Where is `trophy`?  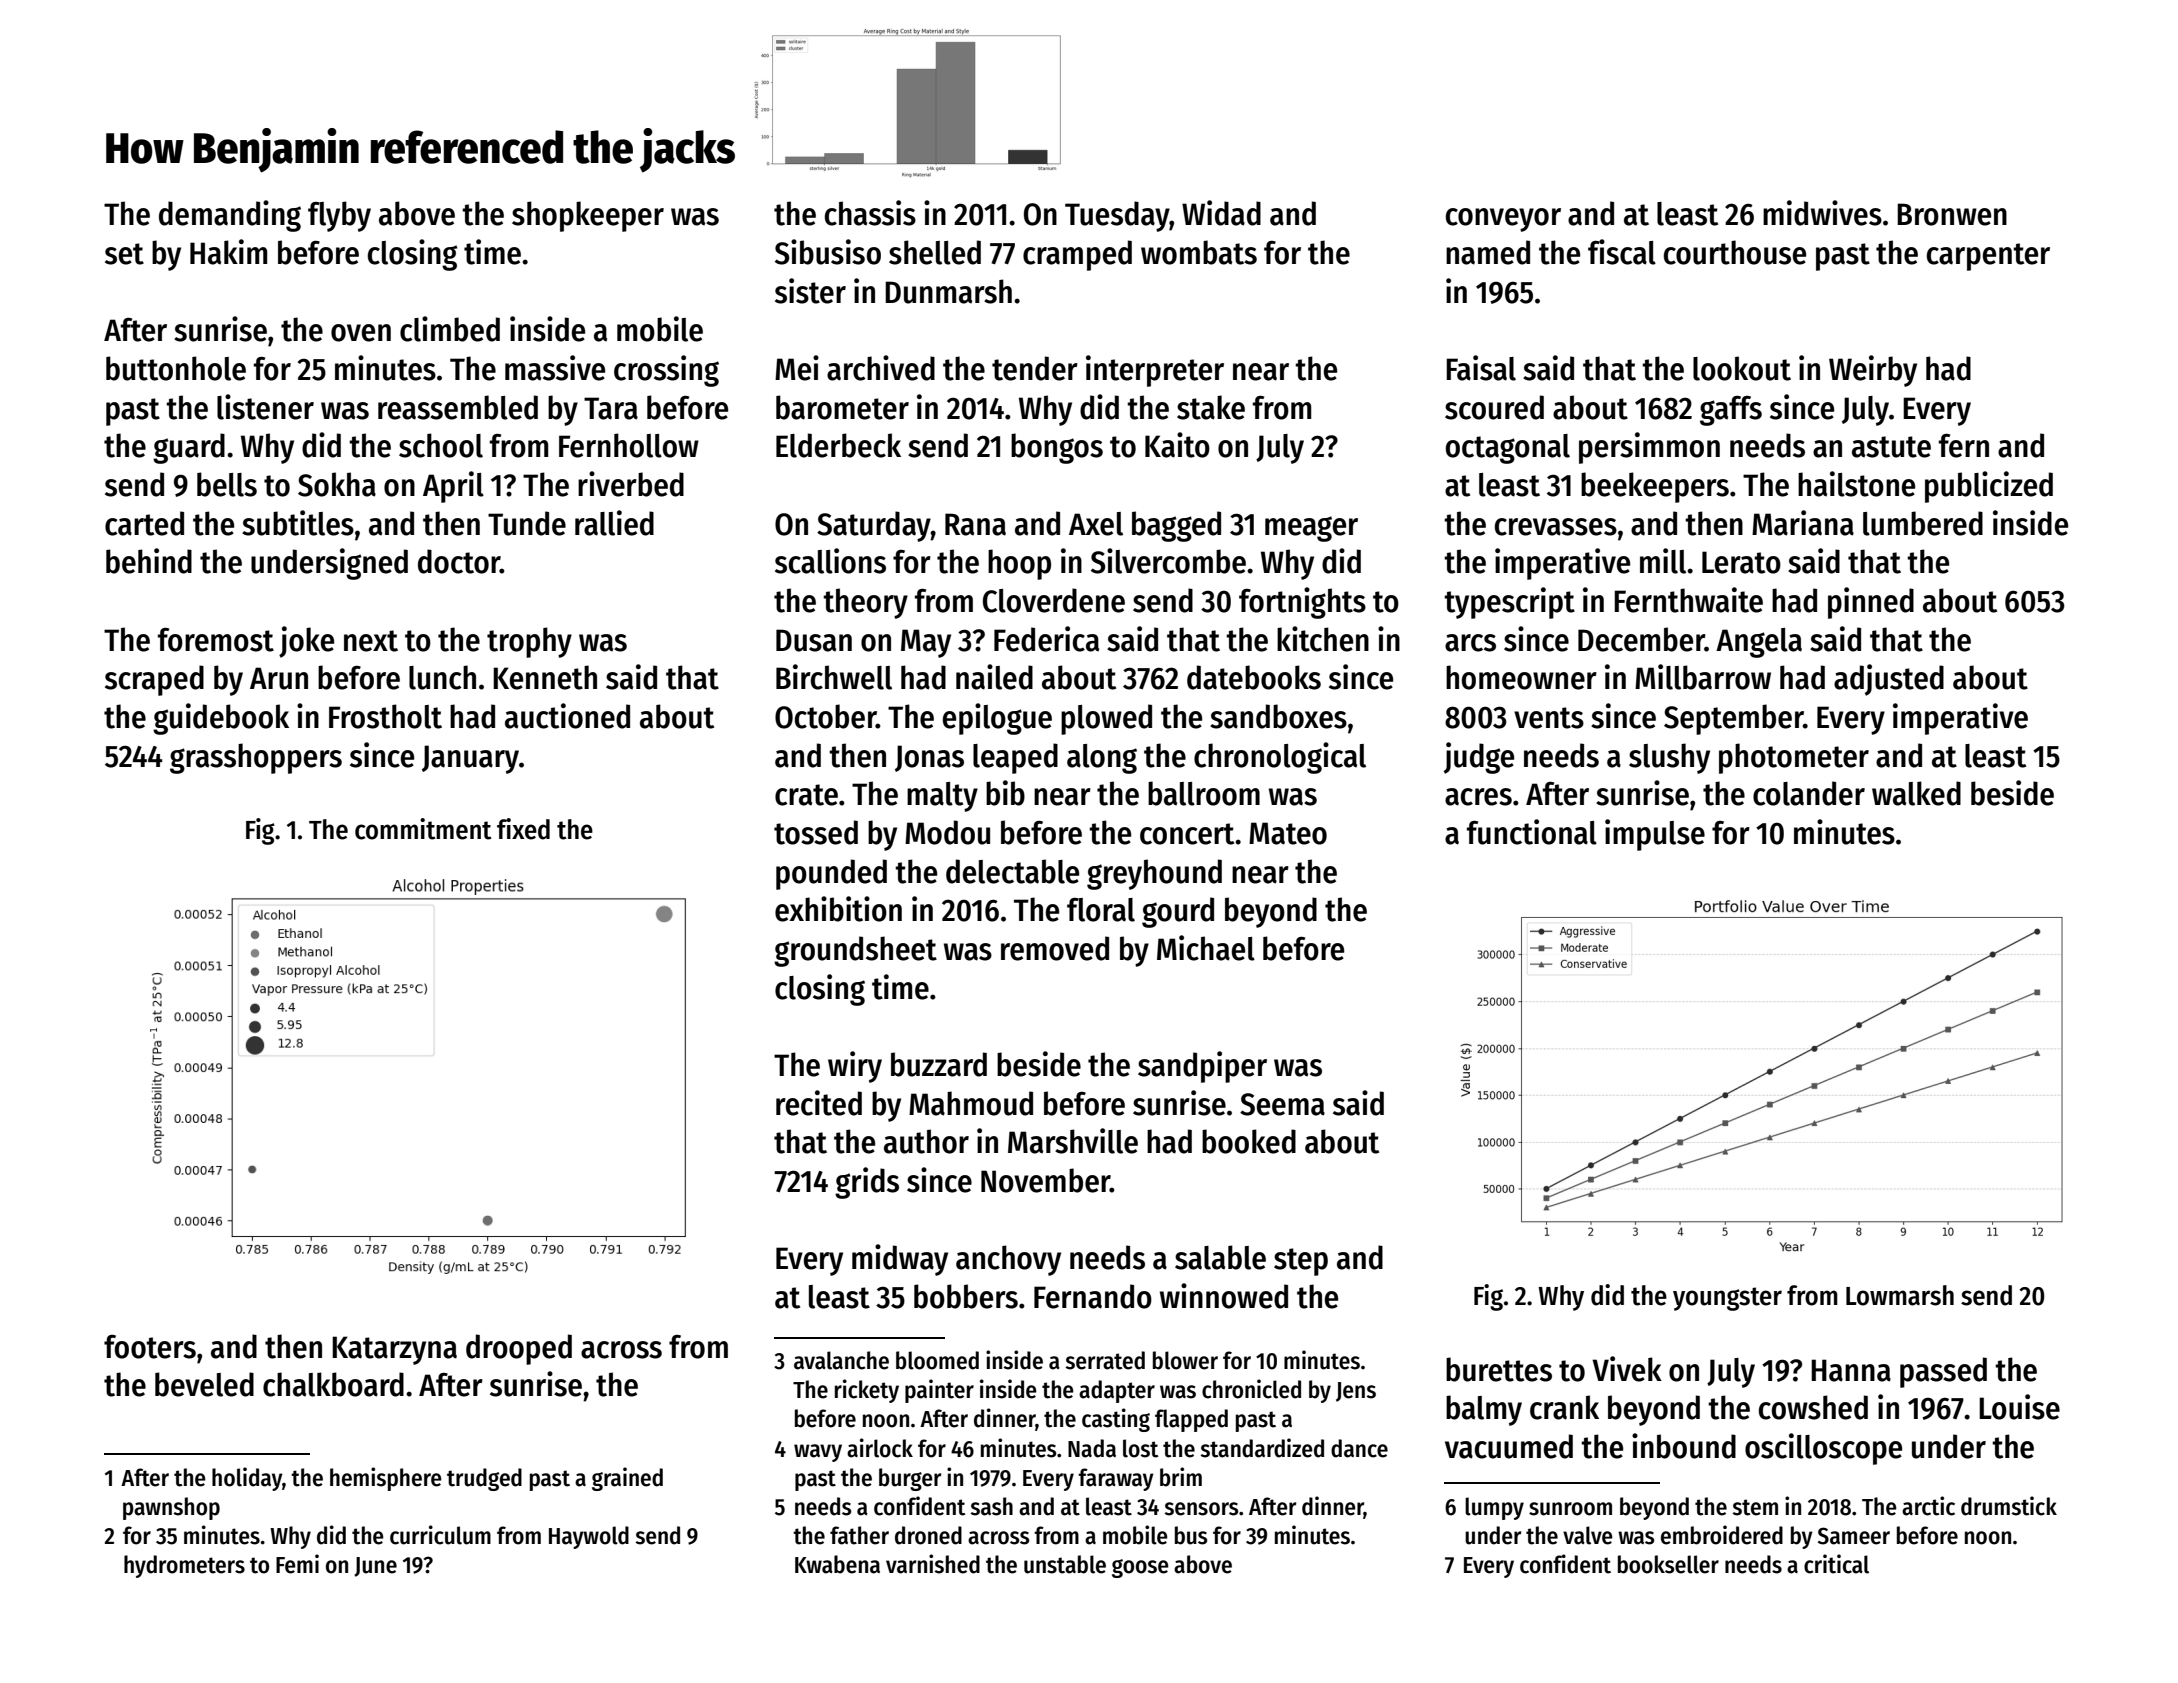 trophy is located at coordinates (529, 642).
